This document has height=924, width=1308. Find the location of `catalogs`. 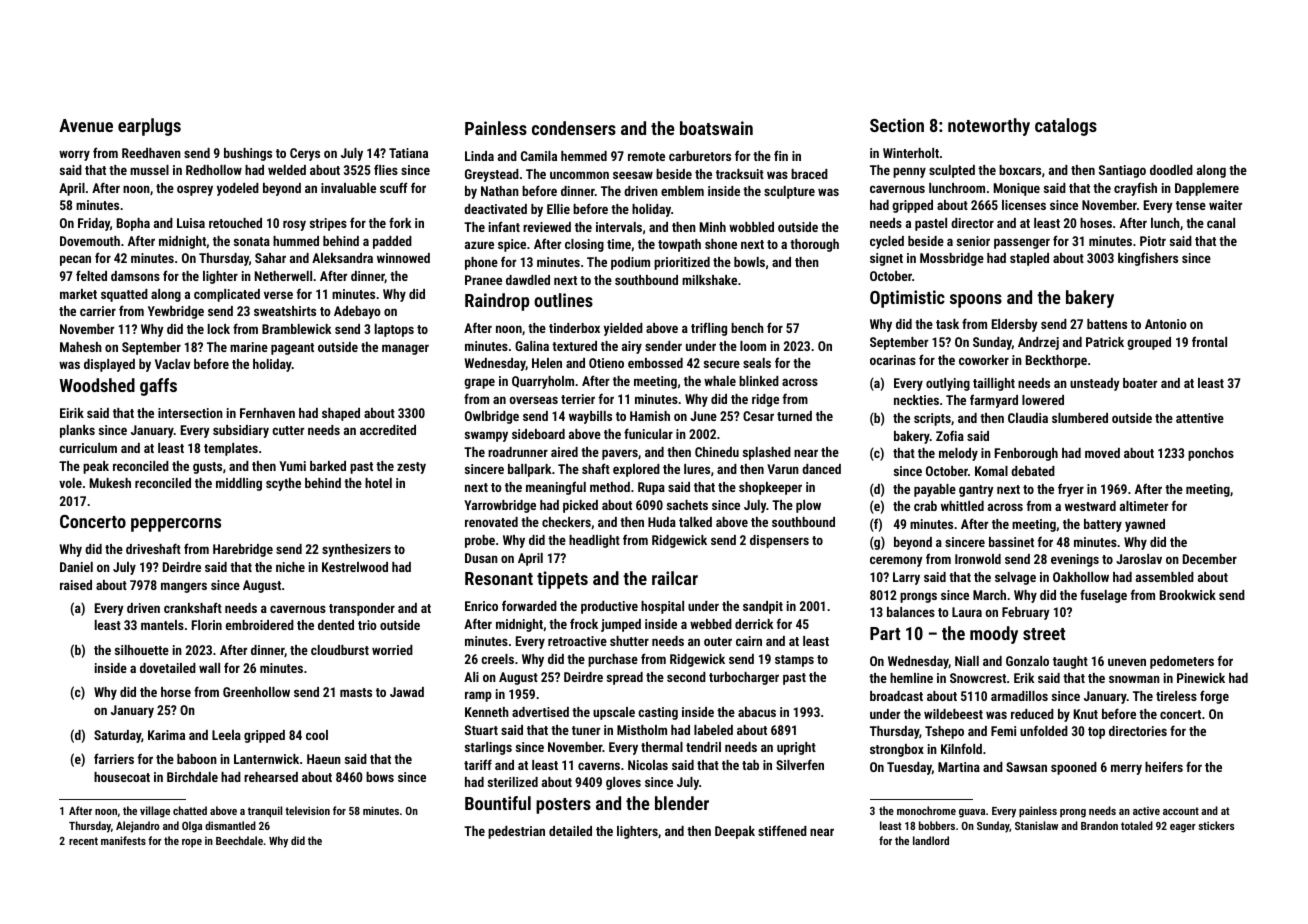

catalogs is located at coordinates (1066, 127).
